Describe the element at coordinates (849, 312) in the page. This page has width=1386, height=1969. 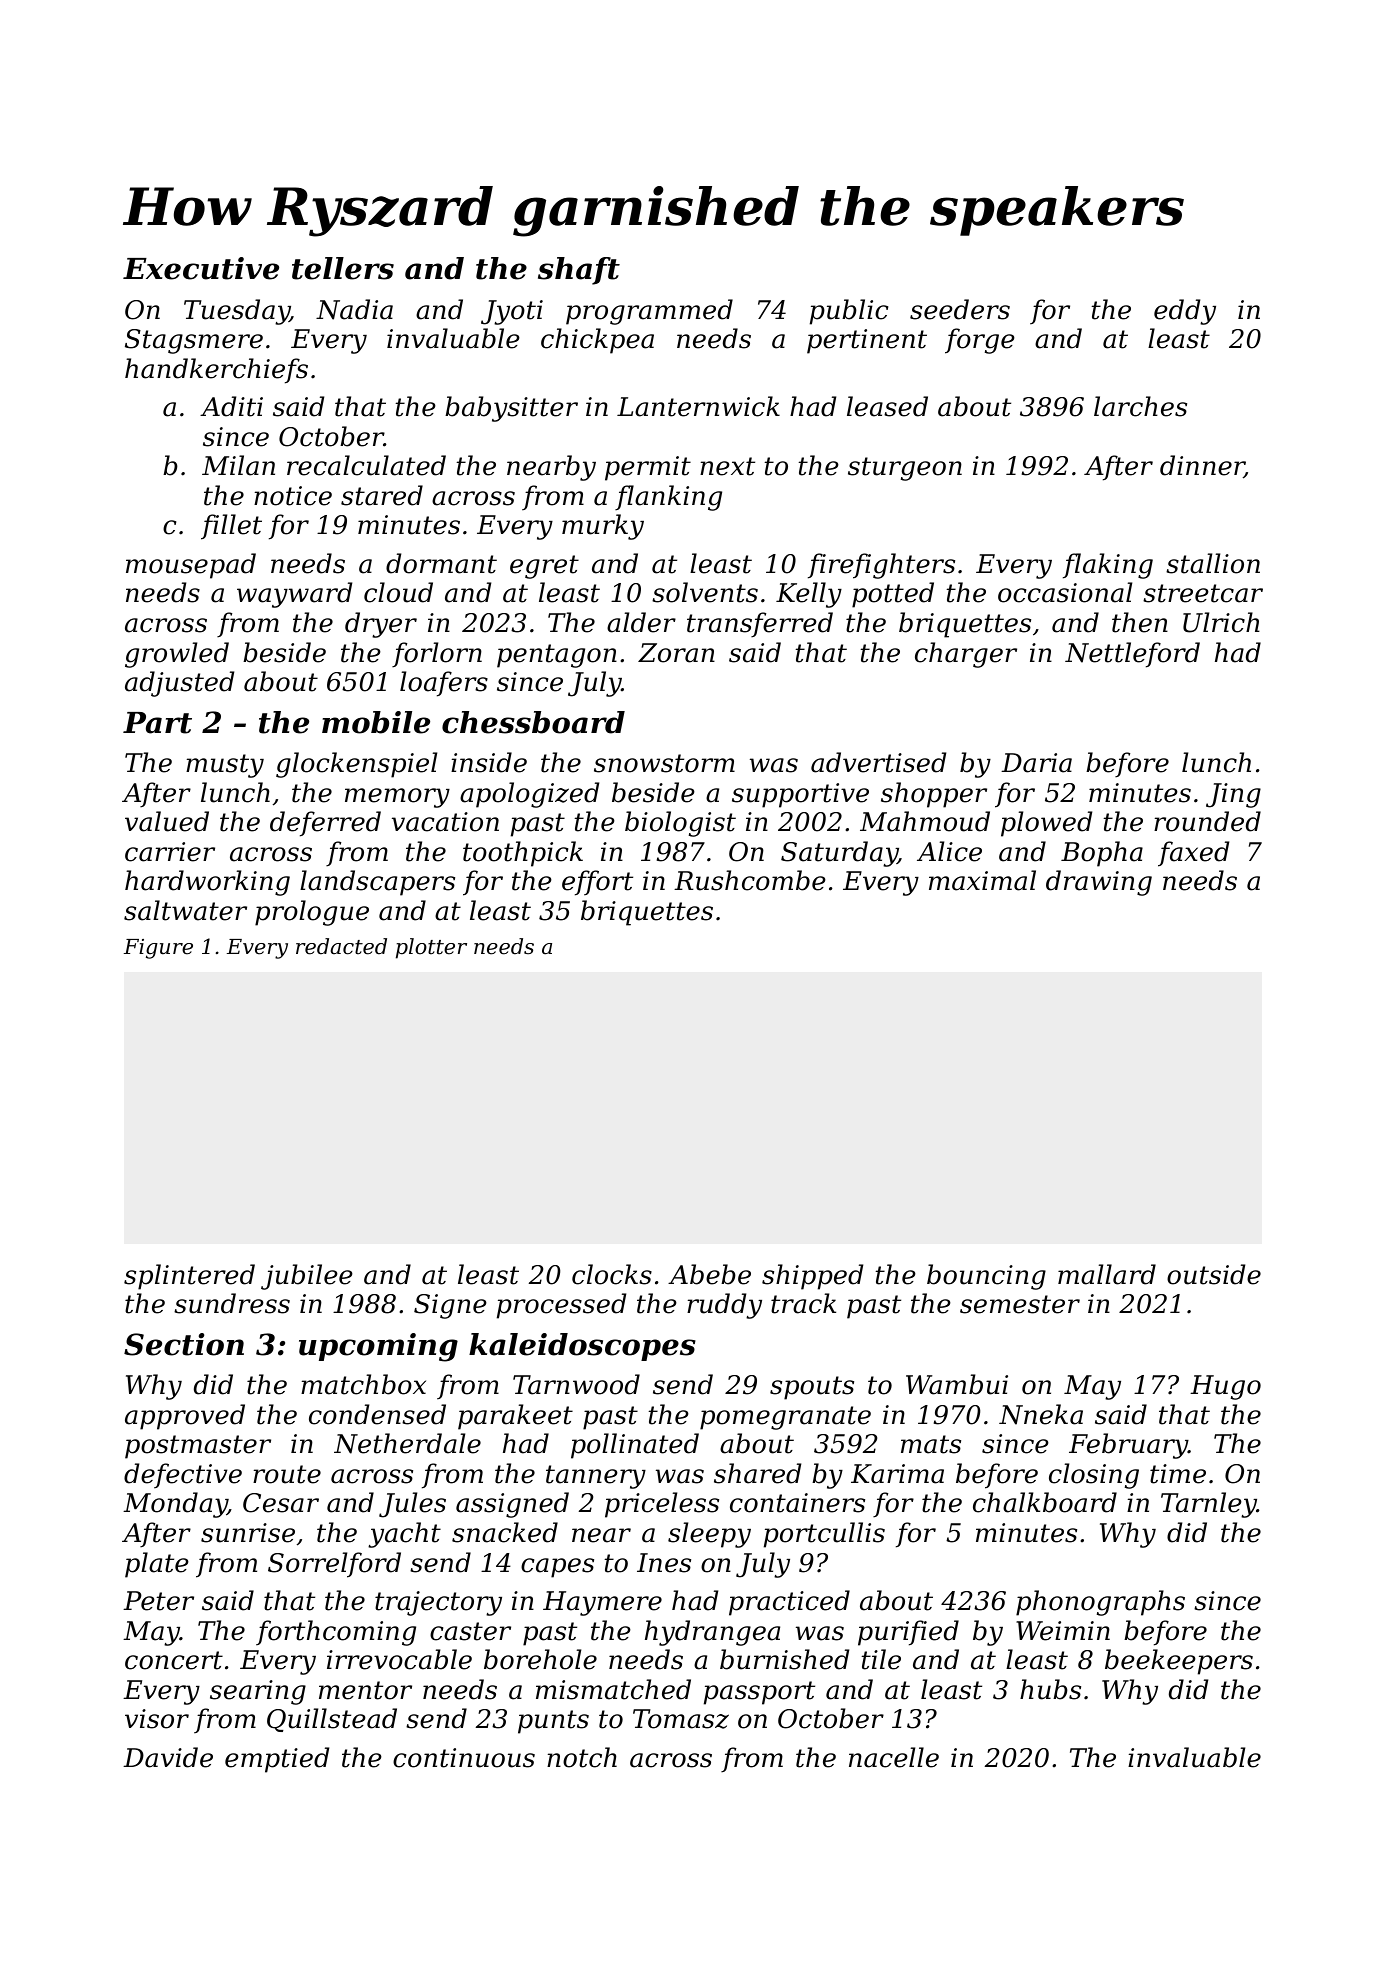
I see `public` at that location.
